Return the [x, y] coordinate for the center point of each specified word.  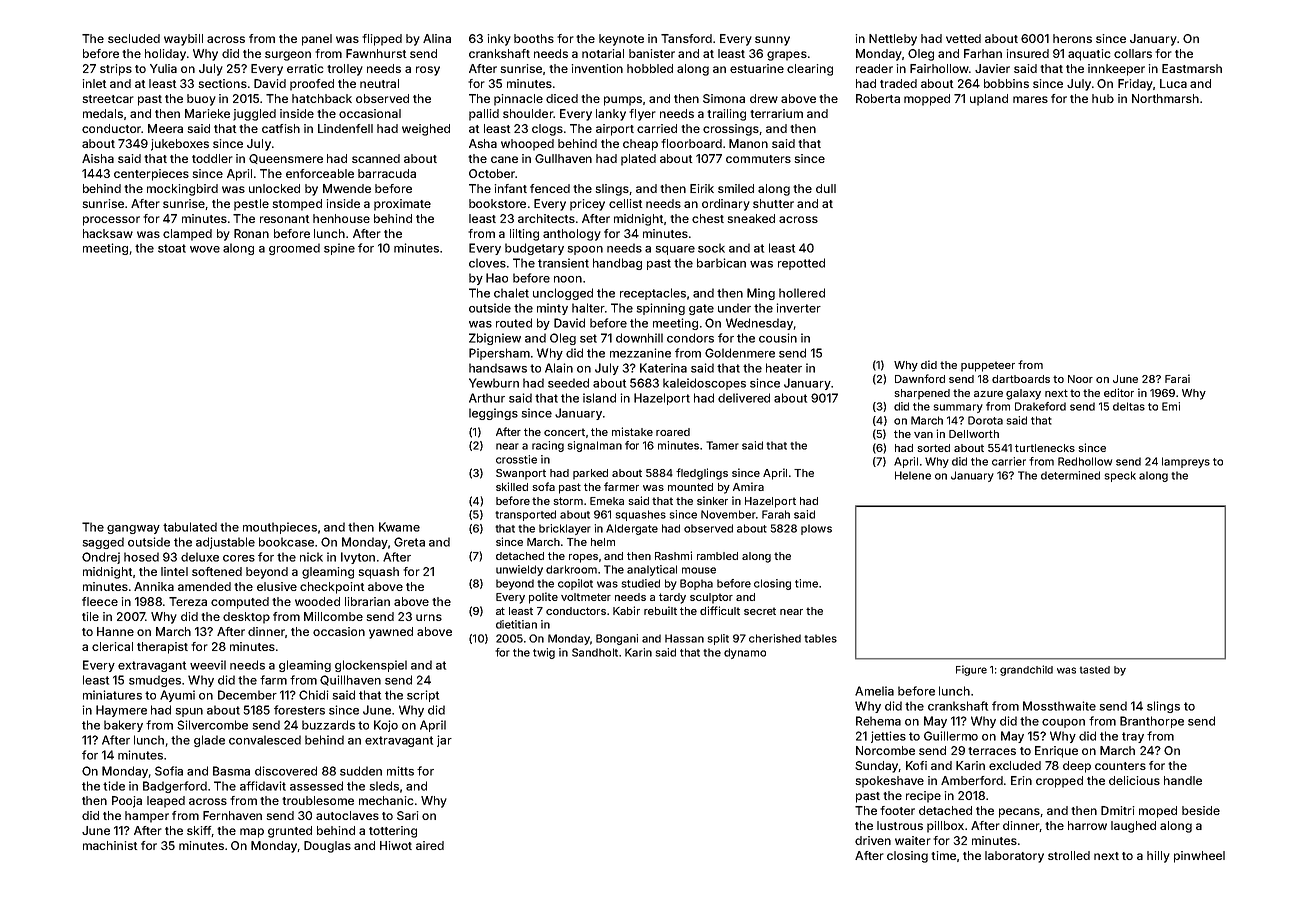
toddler [212, 158]
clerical [112, 646]
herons [1072, 38]
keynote [621, 40]
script [423, 696]
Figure [971, 670]
